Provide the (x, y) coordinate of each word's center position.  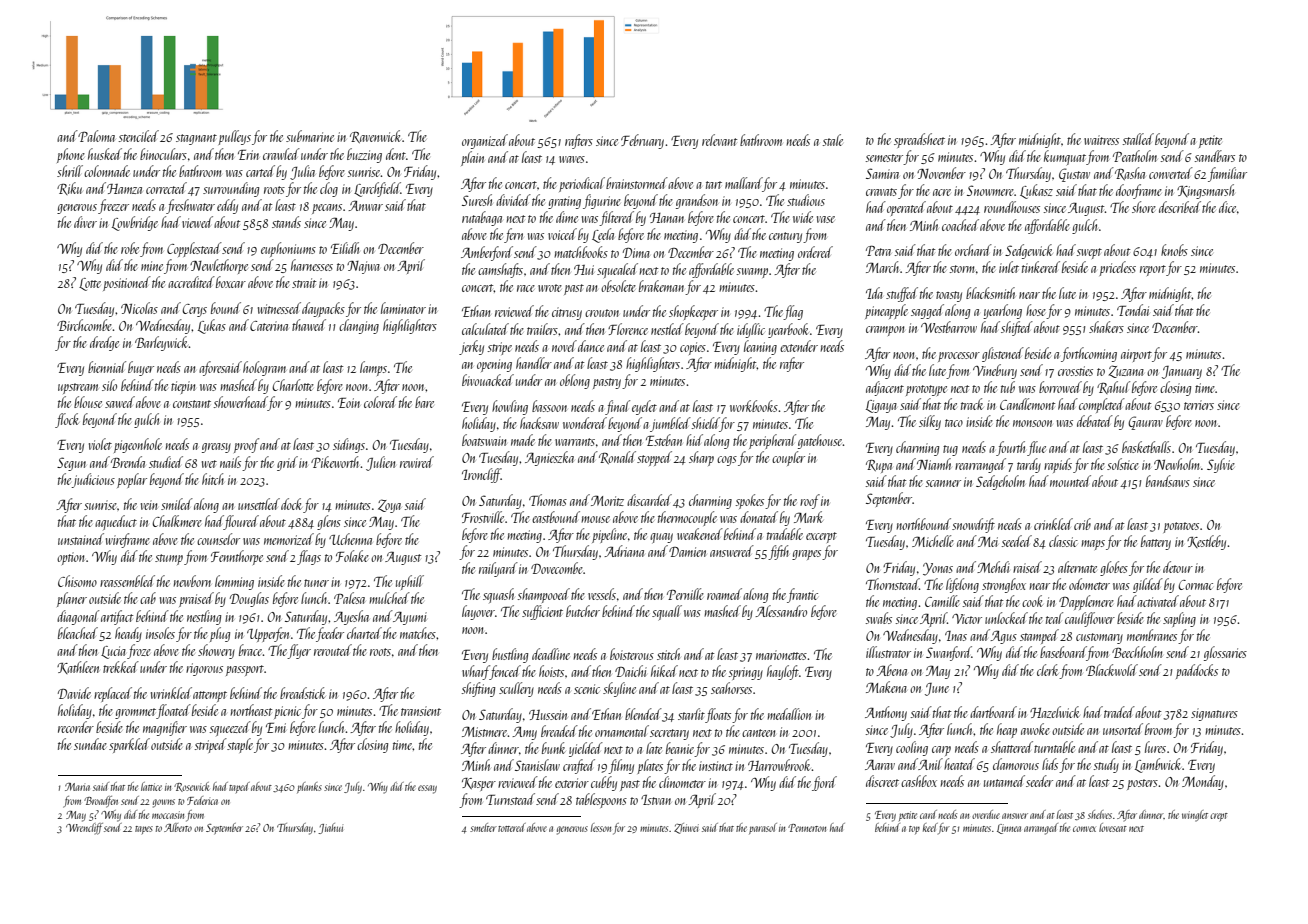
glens (329, 522)
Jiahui (330, 828)
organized (485, 141)
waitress (1101, 140)
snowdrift (973, 525)
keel (930, 827)
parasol (763, 828)
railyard (498, 569)
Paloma (96, 136)
